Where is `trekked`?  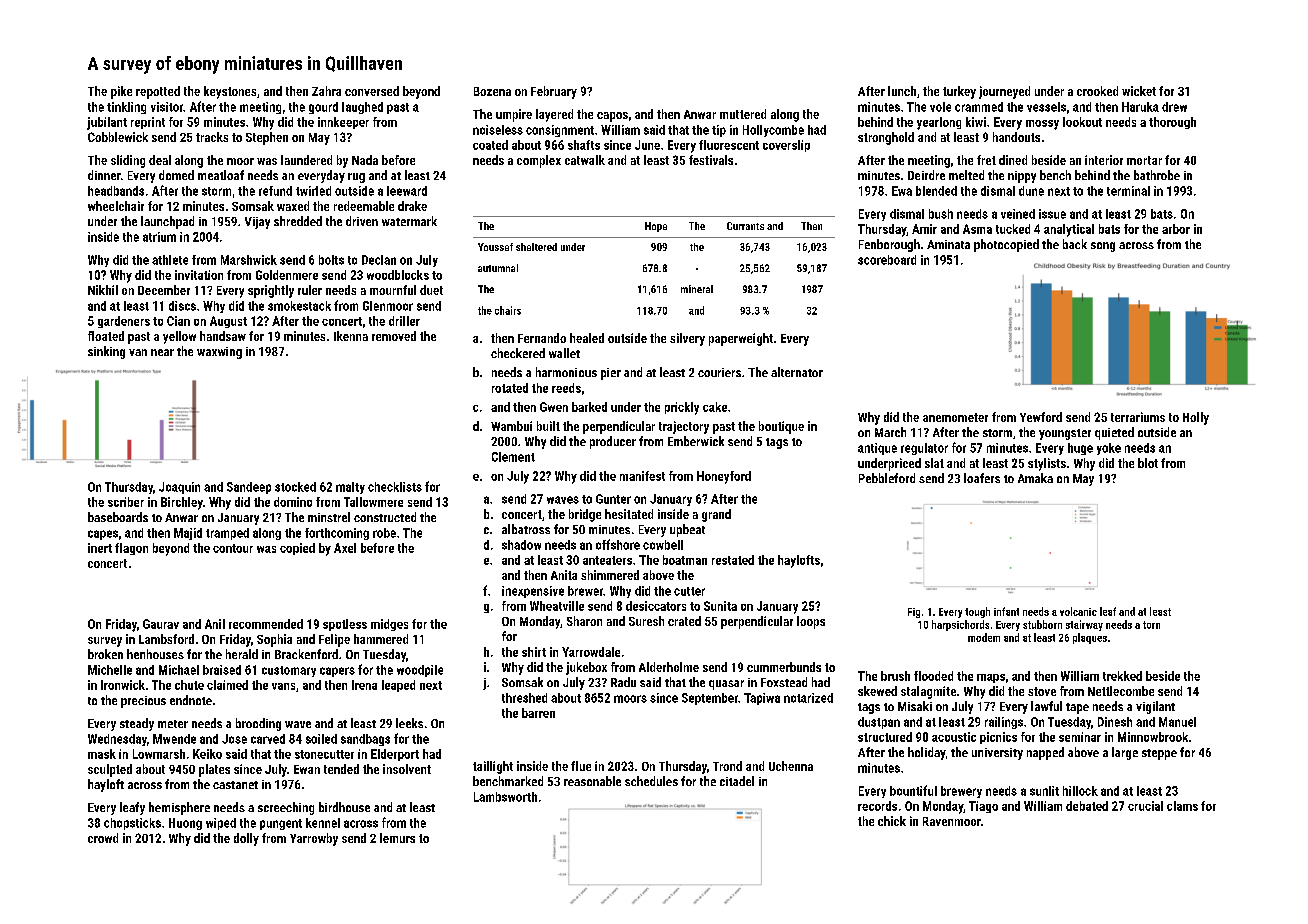 trekked is located at coordinates (1122, 676).
